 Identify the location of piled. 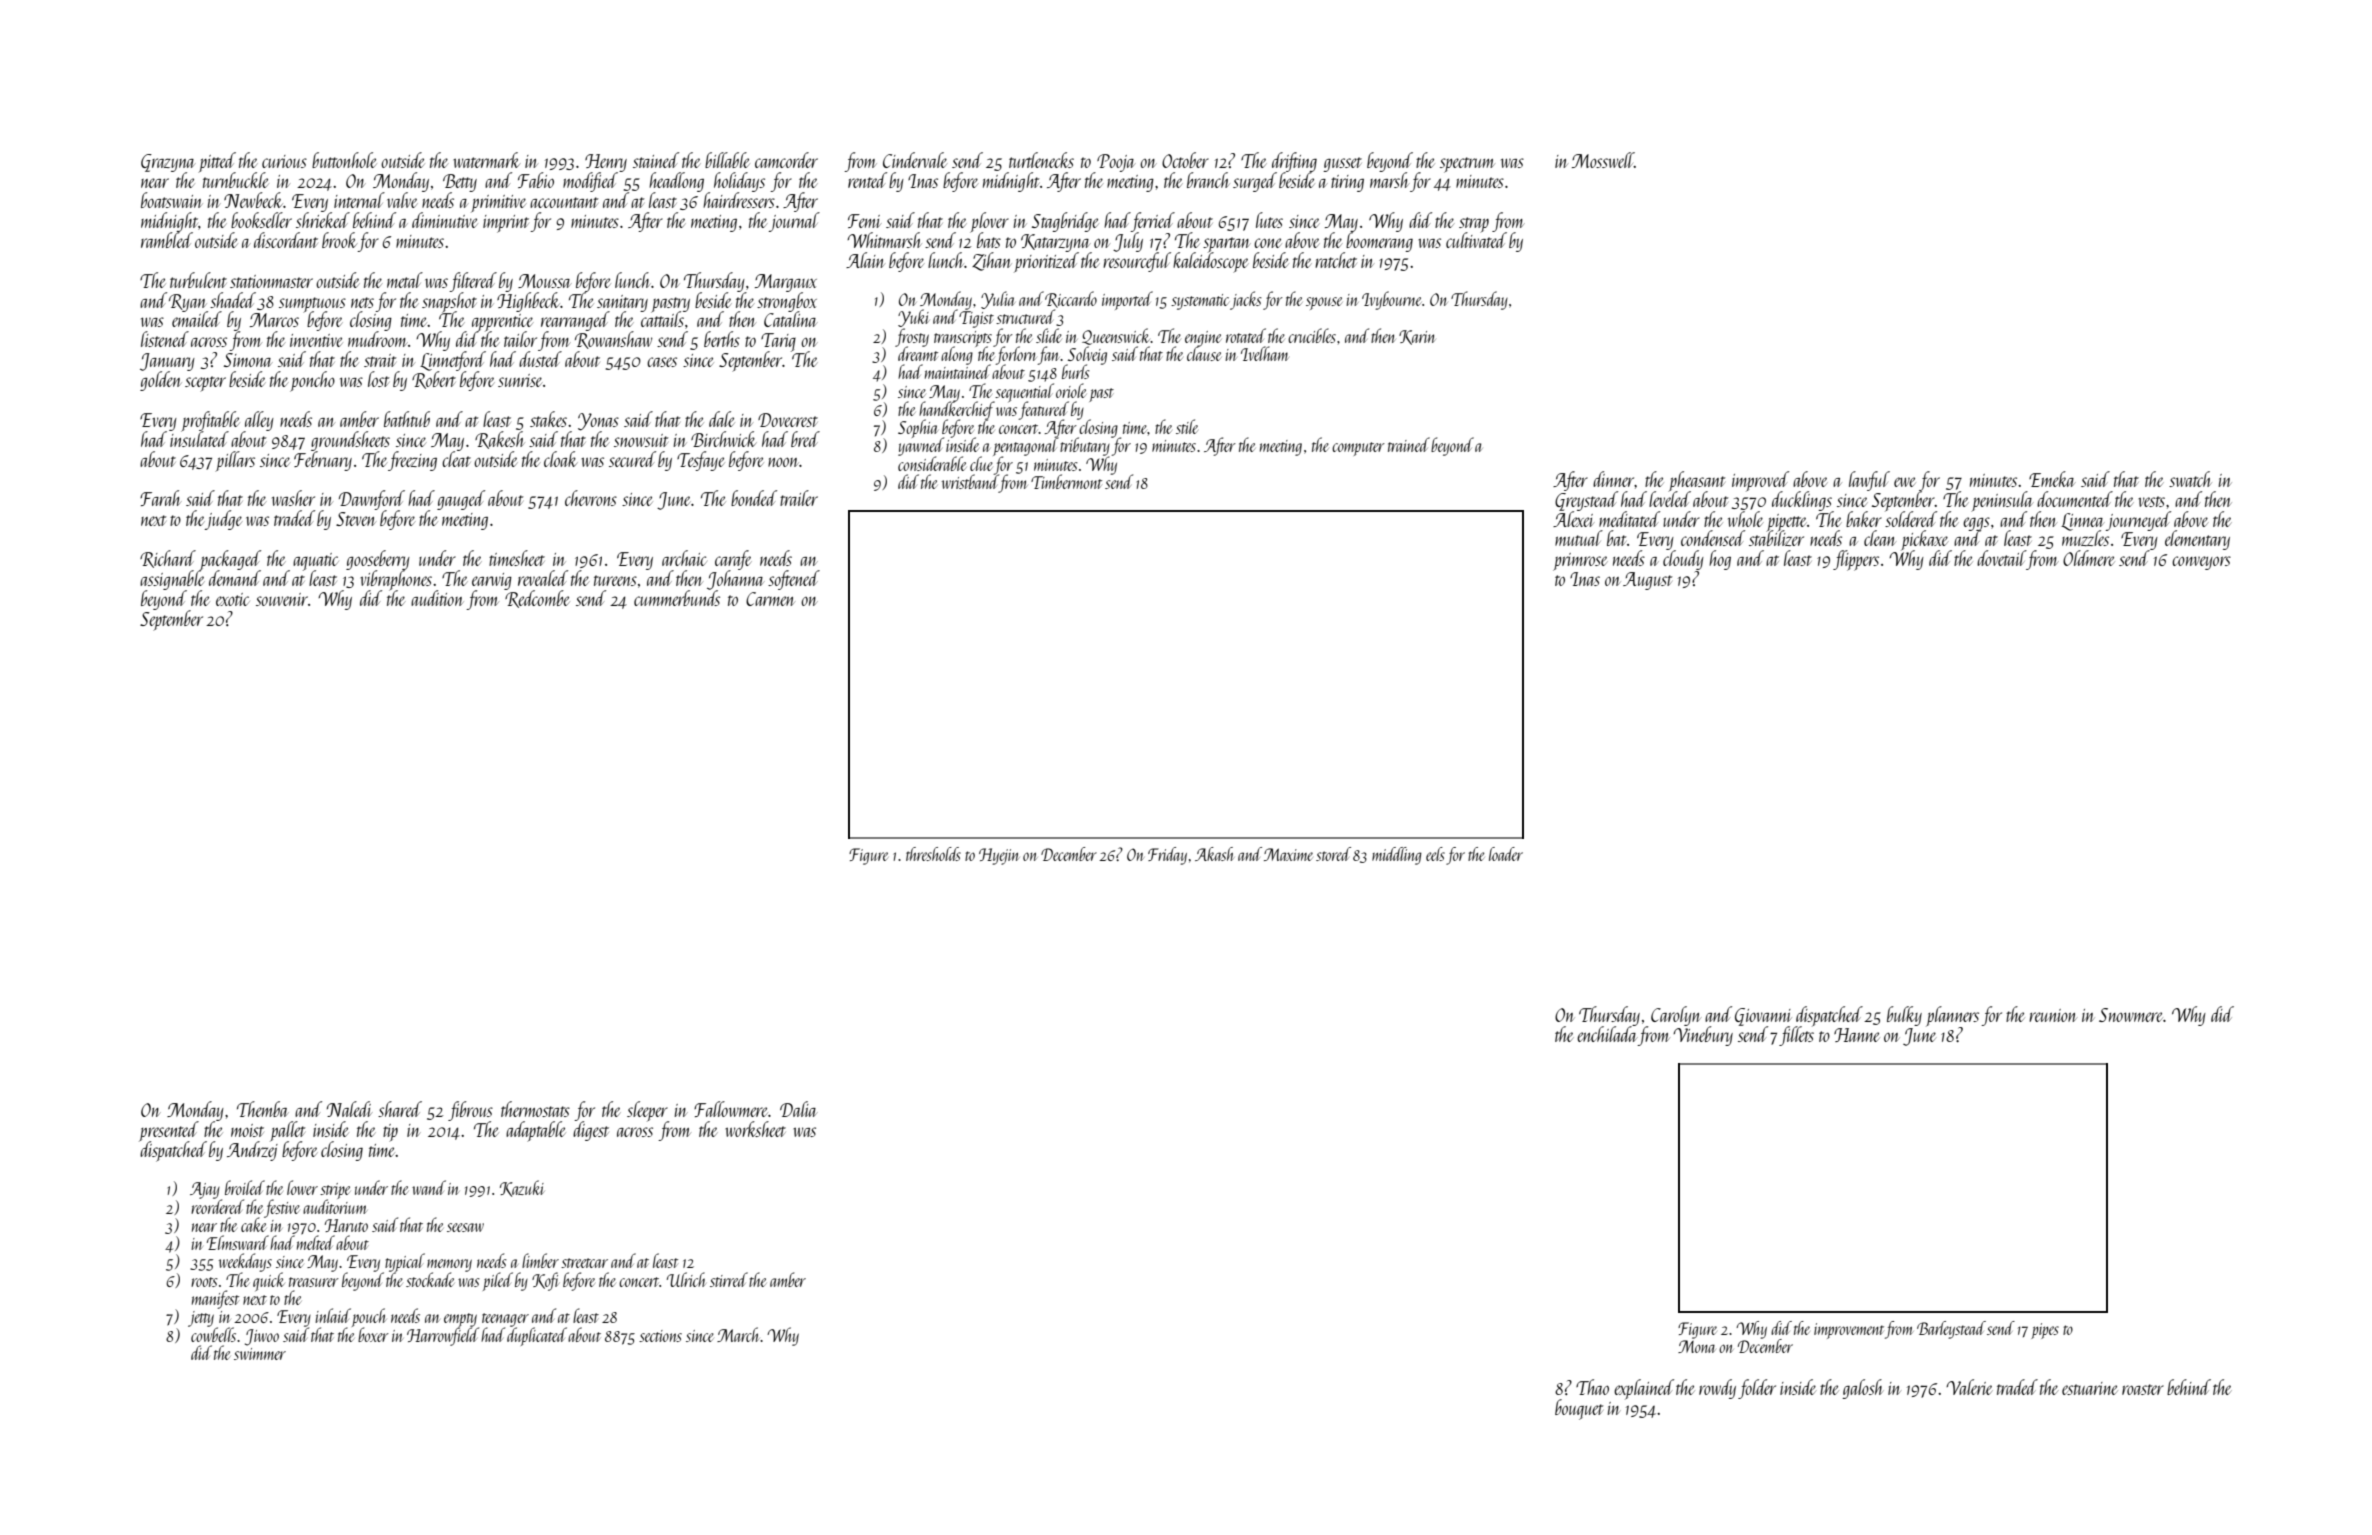
(498, 1281).
